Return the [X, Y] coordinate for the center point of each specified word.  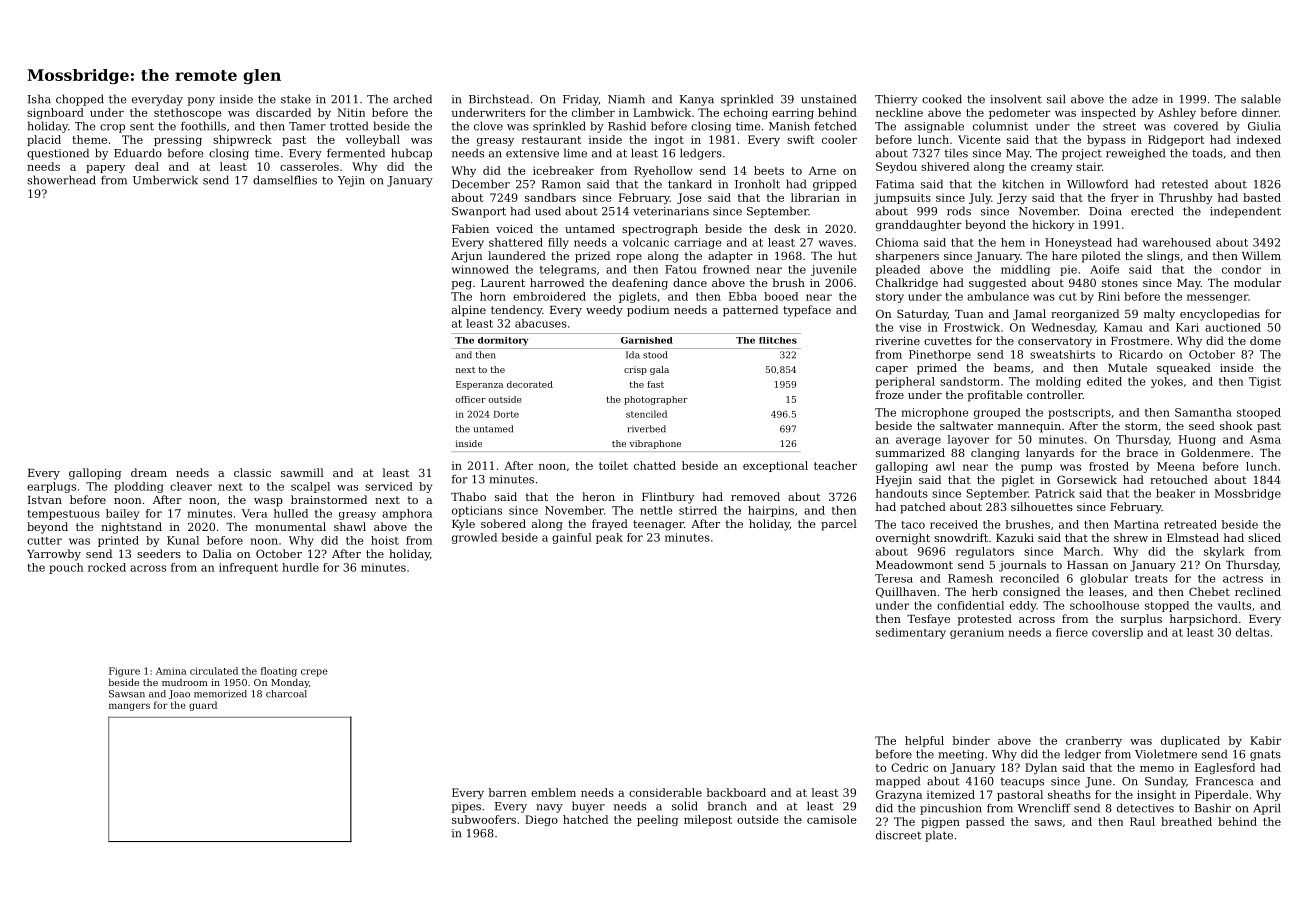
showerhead [61, 180]
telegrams [568, 270]
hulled [291, 513]
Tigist [1265, 382]
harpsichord [1204, 620]
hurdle [300, 567]
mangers [129, 707]
